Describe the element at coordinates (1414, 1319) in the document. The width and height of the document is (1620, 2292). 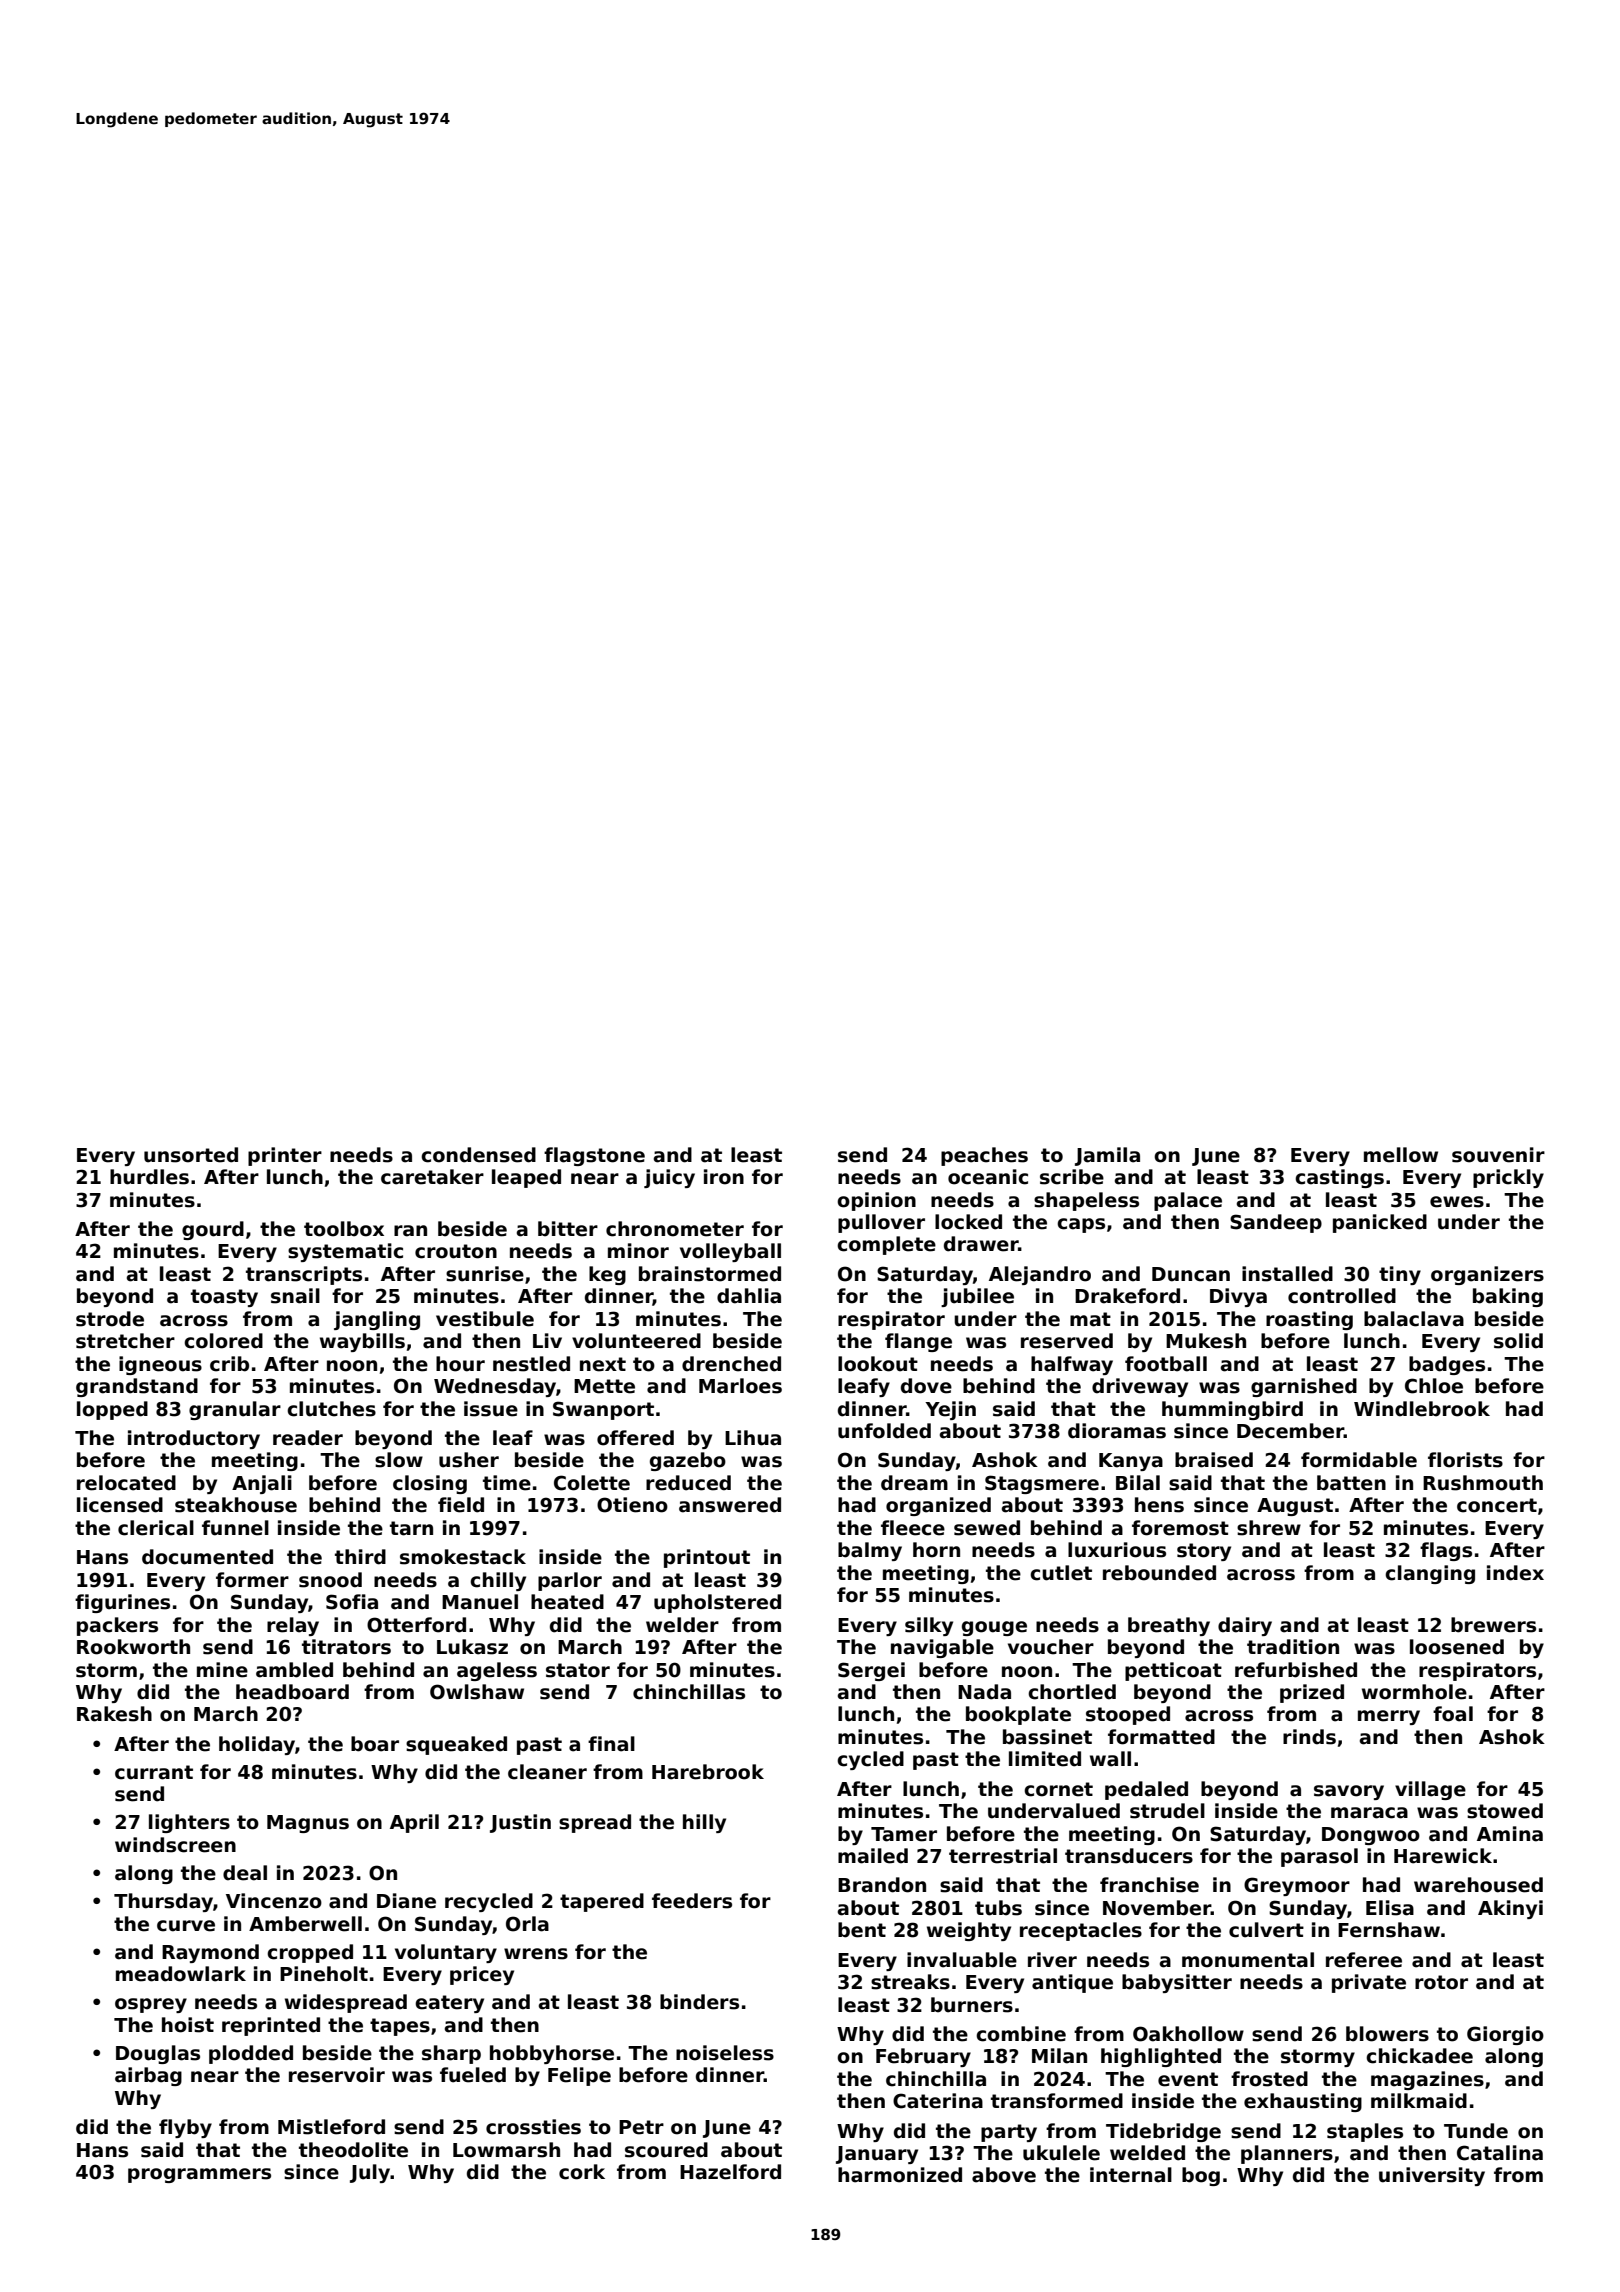
I see `balaclava` at that location.
